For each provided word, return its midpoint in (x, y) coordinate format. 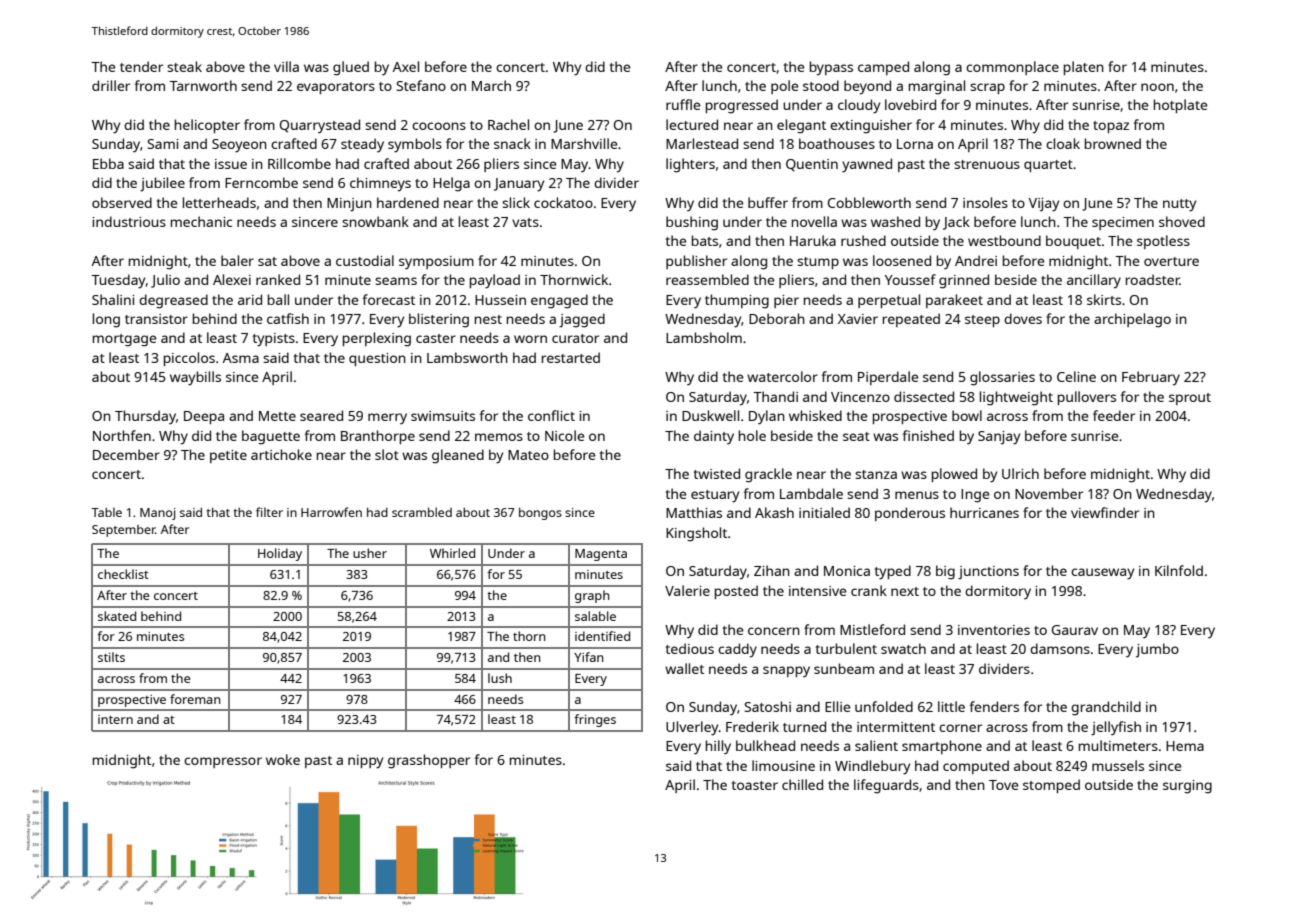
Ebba (108, 163)
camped (883, 68)
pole (785, 87)
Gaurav (1075, 630)
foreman (195, 699)
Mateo (528, 455)
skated (117, 616)
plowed (954, 475)
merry (387, 419)
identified (602, 636)
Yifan (589, 657)
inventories (994, 630)
